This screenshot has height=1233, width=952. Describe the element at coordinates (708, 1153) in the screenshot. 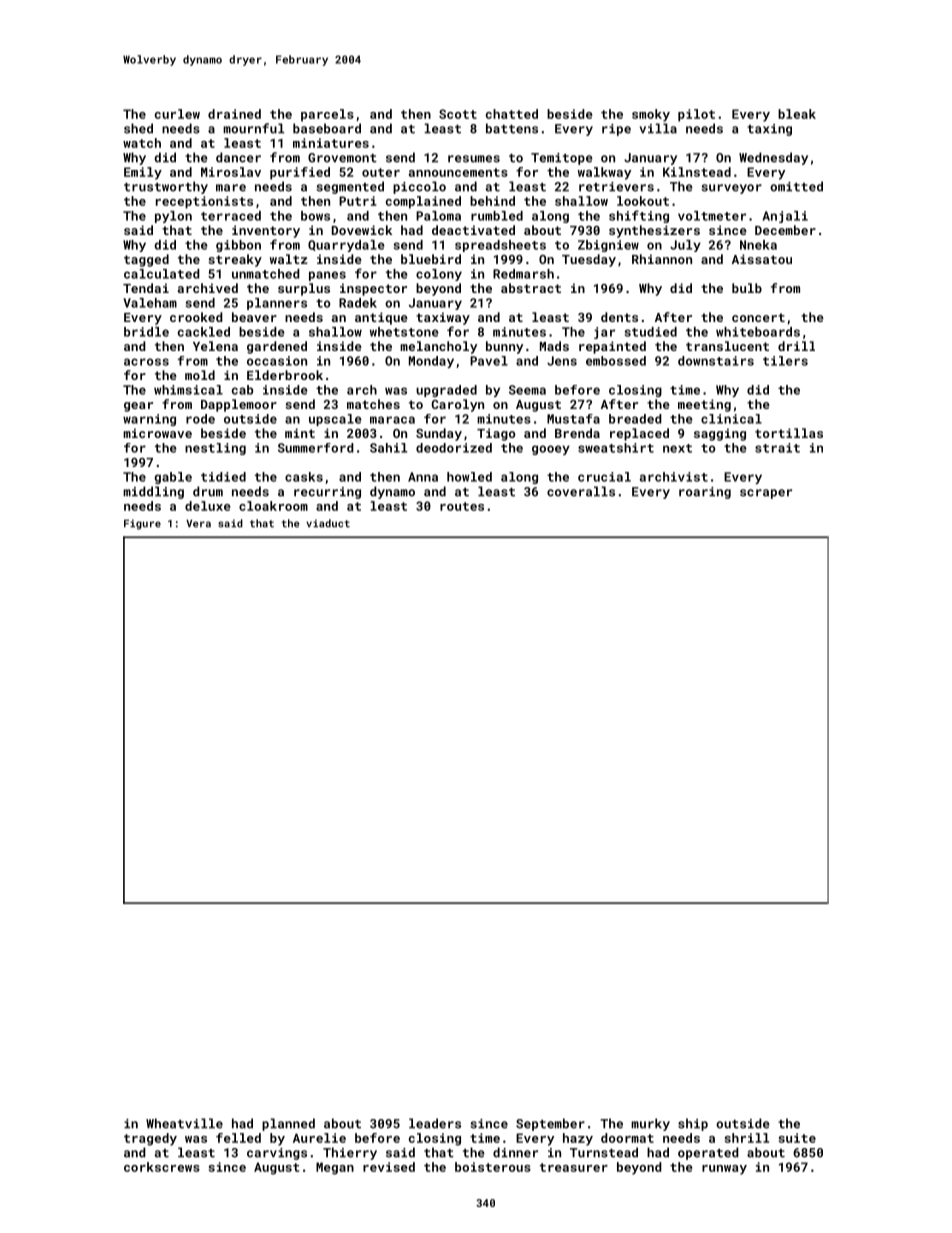

I see `operated` at that location.
